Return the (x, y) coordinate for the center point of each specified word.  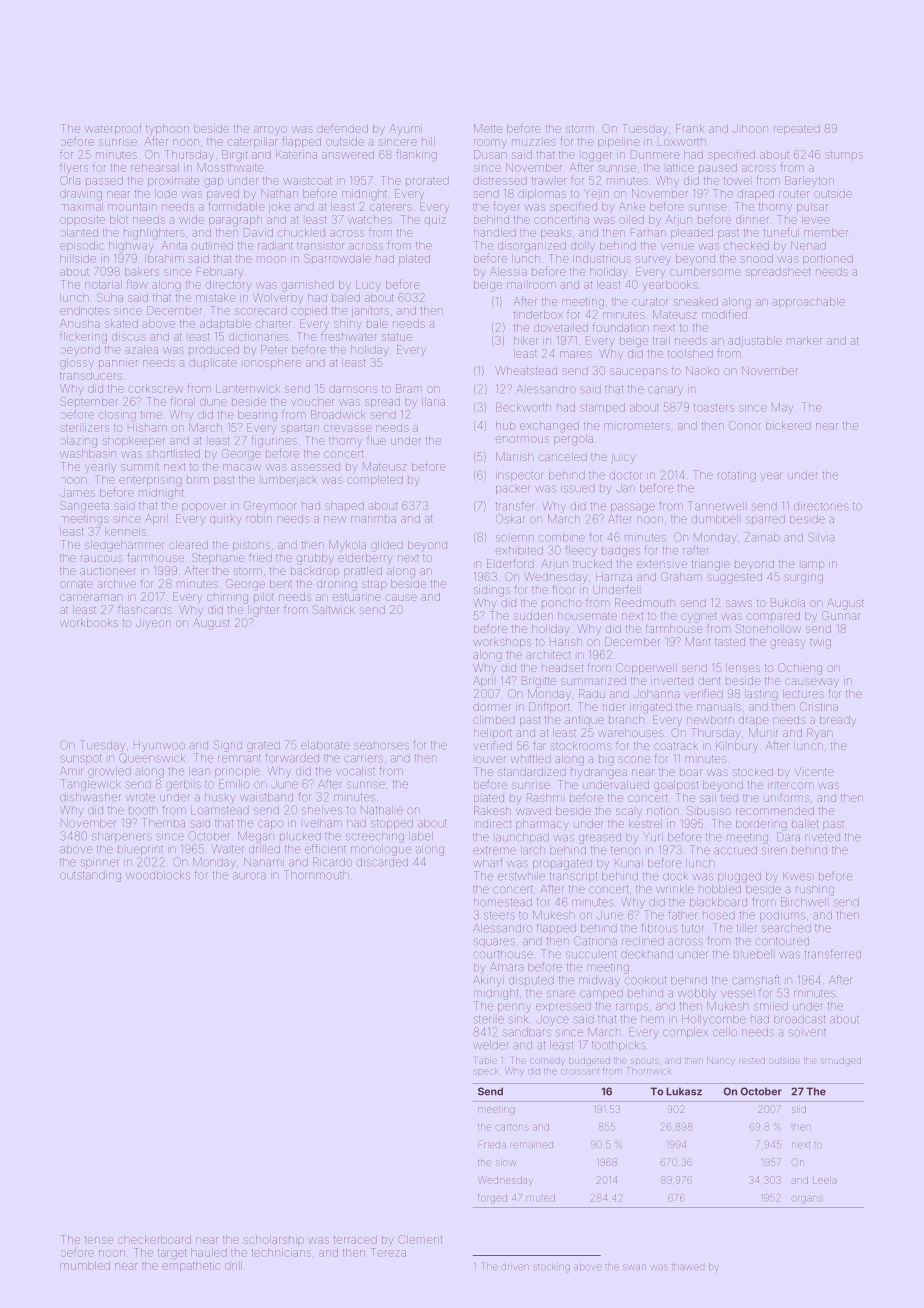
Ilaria (433, 401)
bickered (788, 425)
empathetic (191, 1266)
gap (213, 183)
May (782, 408)
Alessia (508, 271)
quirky (225, 520)
